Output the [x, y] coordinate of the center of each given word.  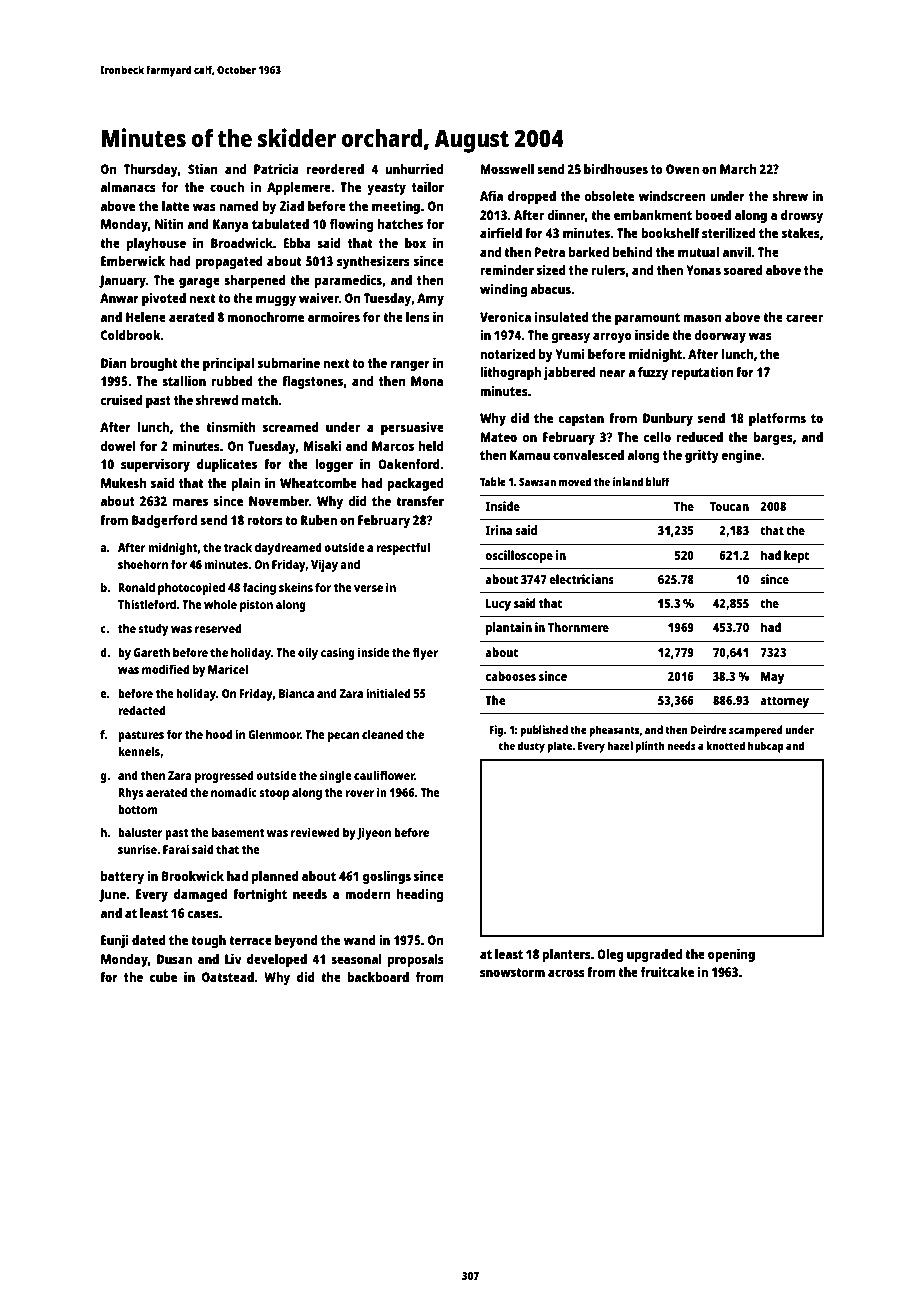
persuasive [412, 428]
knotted [725, 745]
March [738, 169]
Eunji [115, 941]
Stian [203, 168]
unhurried [414, 168]
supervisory [155, 465]
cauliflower [384, 775]
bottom [138, 809]
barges [773, 438]
